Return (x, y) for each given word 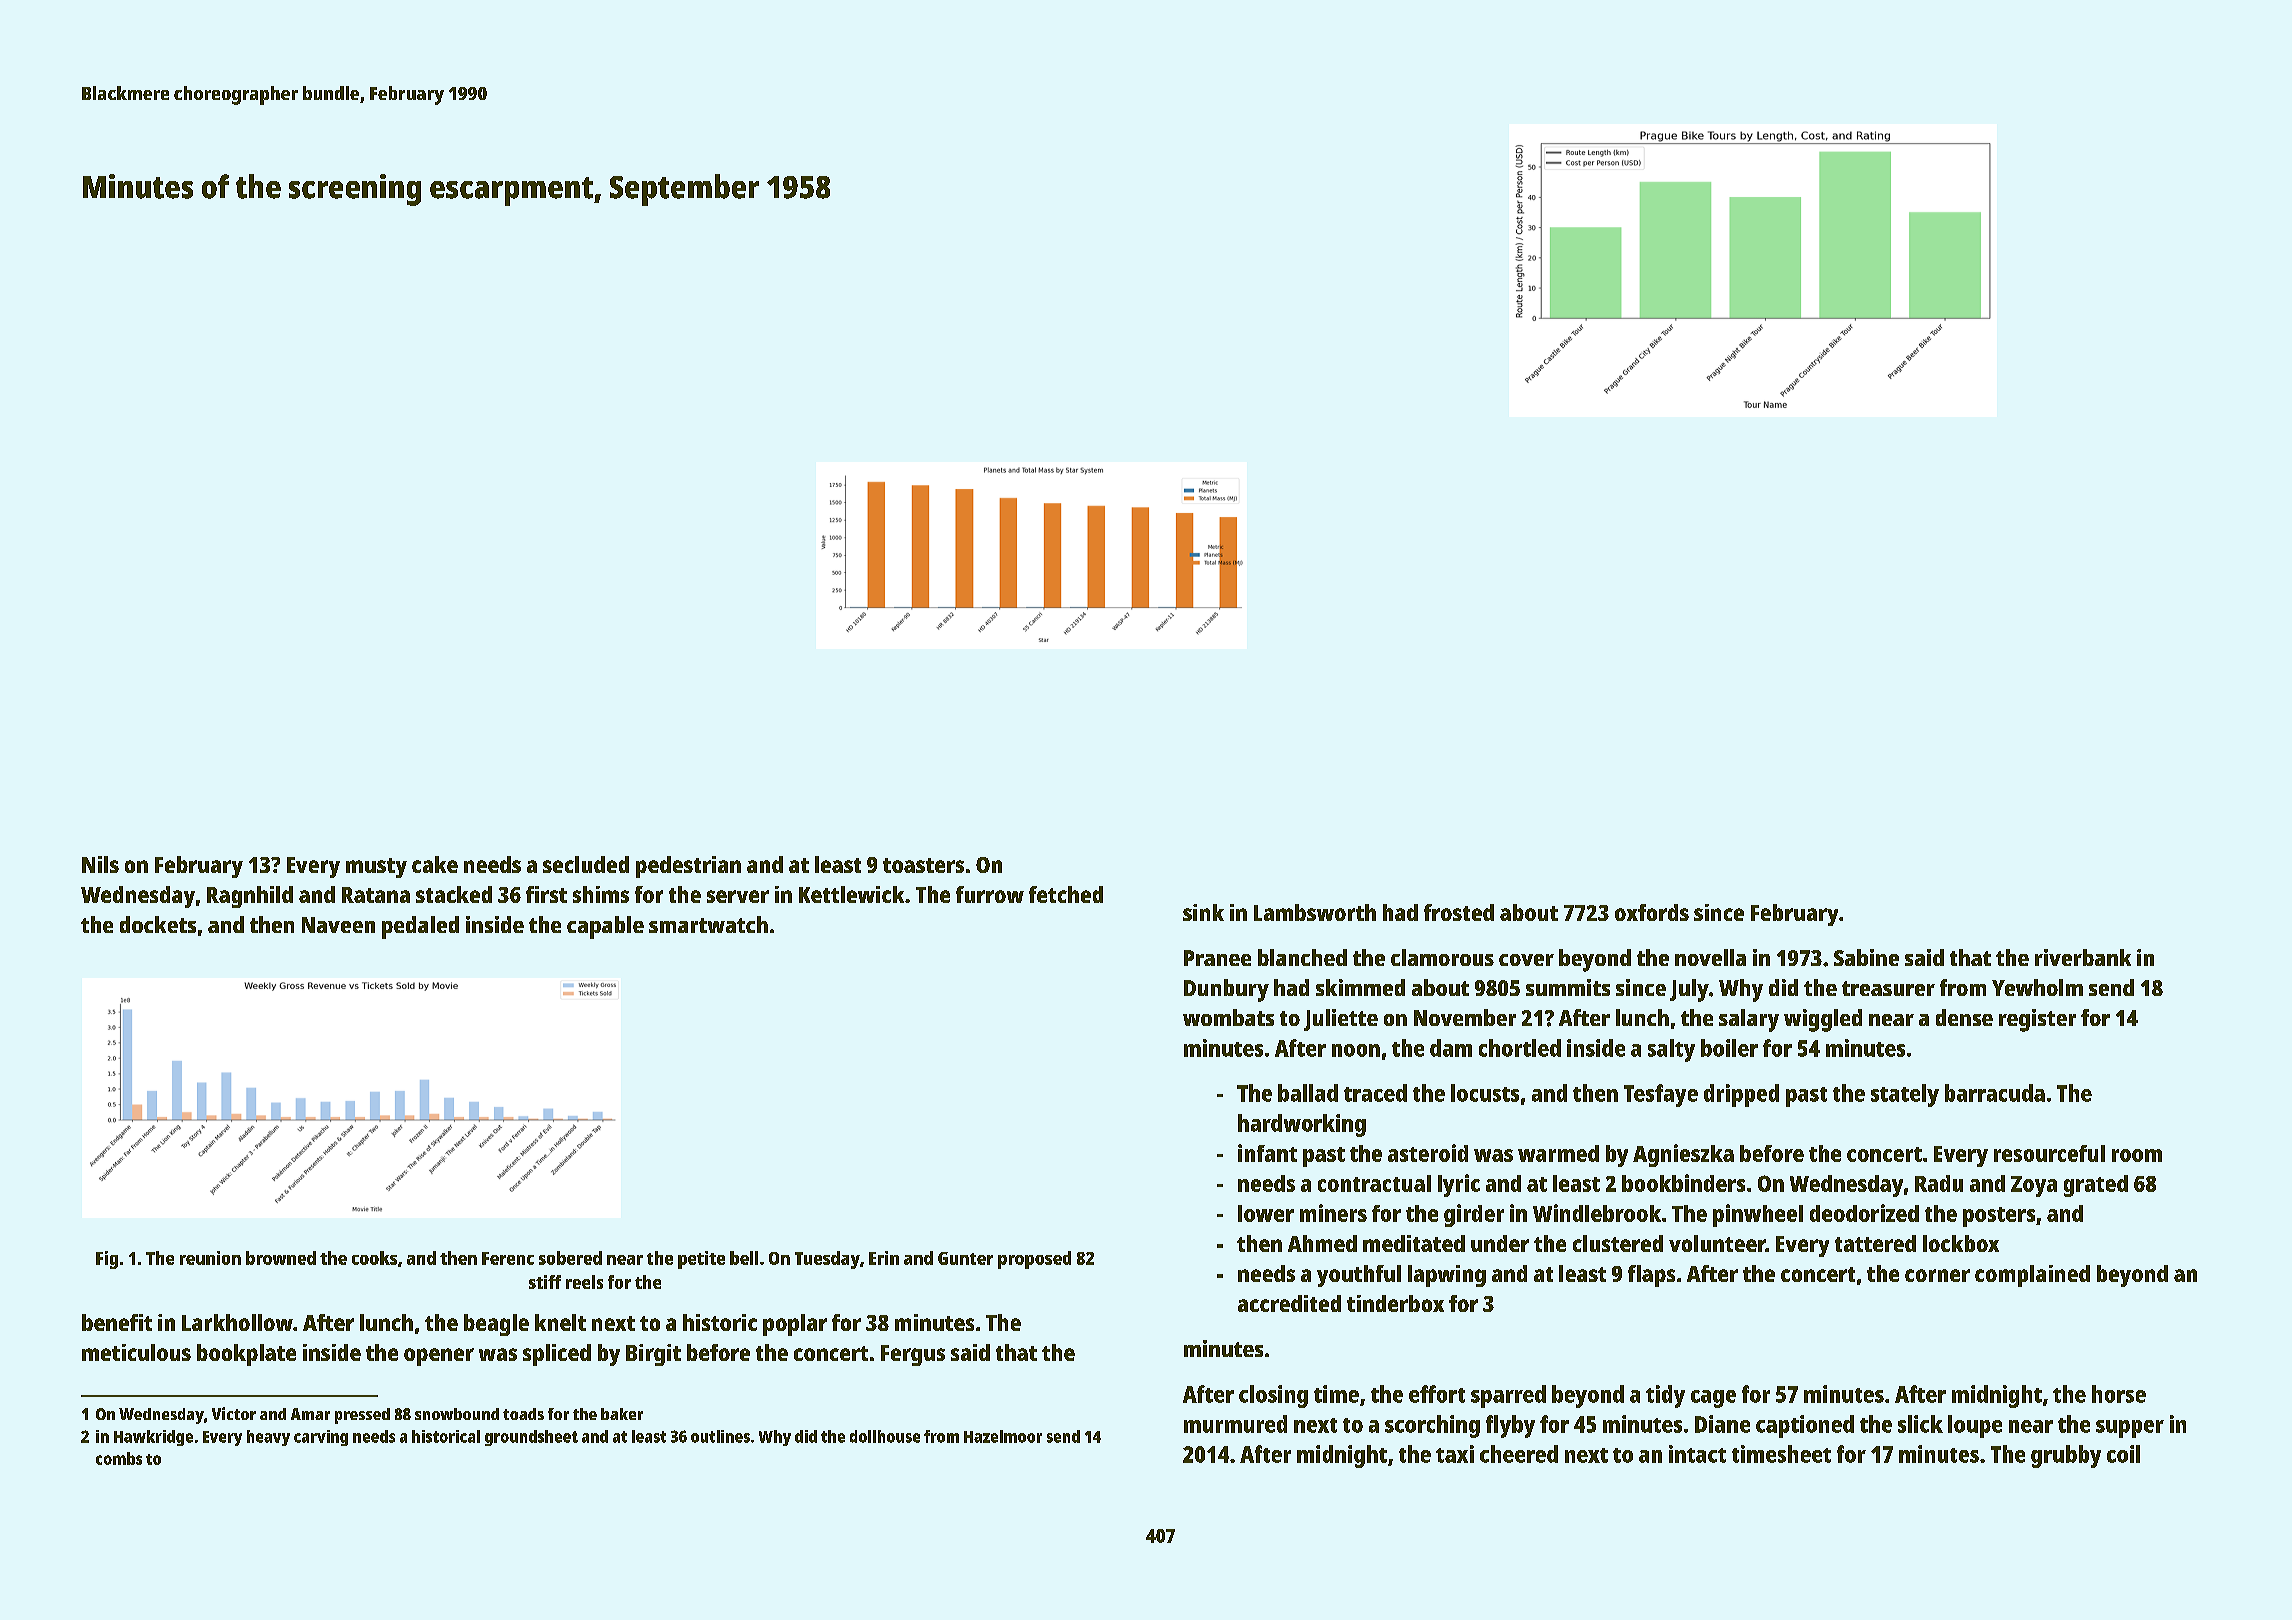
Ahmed (1322, 1243)
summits (1568, 987)
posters (1999, 1217)
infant (1267, 1153)
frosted (1459, 912)
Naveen (338, 925)
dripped (1741, 1095)
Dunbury (1226, 990)
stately (1905, 1095)
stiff (545, 1282)
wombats (1228, 1017)
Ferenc (508, 1258)
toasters (923, 865)
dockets (158, 924)
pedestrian (688, 867)
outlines (720, 1436)
